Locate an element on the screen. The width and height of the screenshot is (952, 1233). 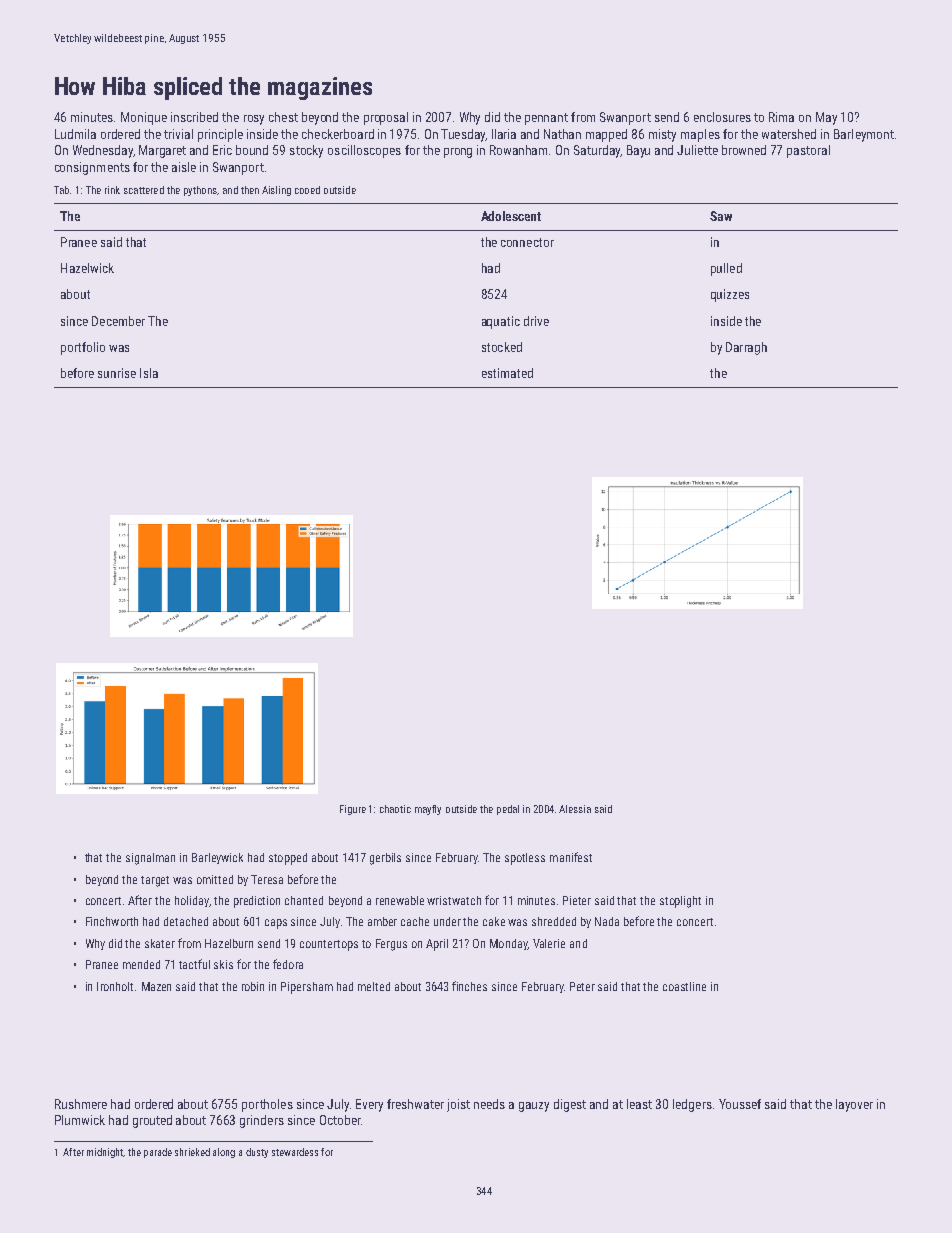
shrieked is located at coordinates (192, 1152).
